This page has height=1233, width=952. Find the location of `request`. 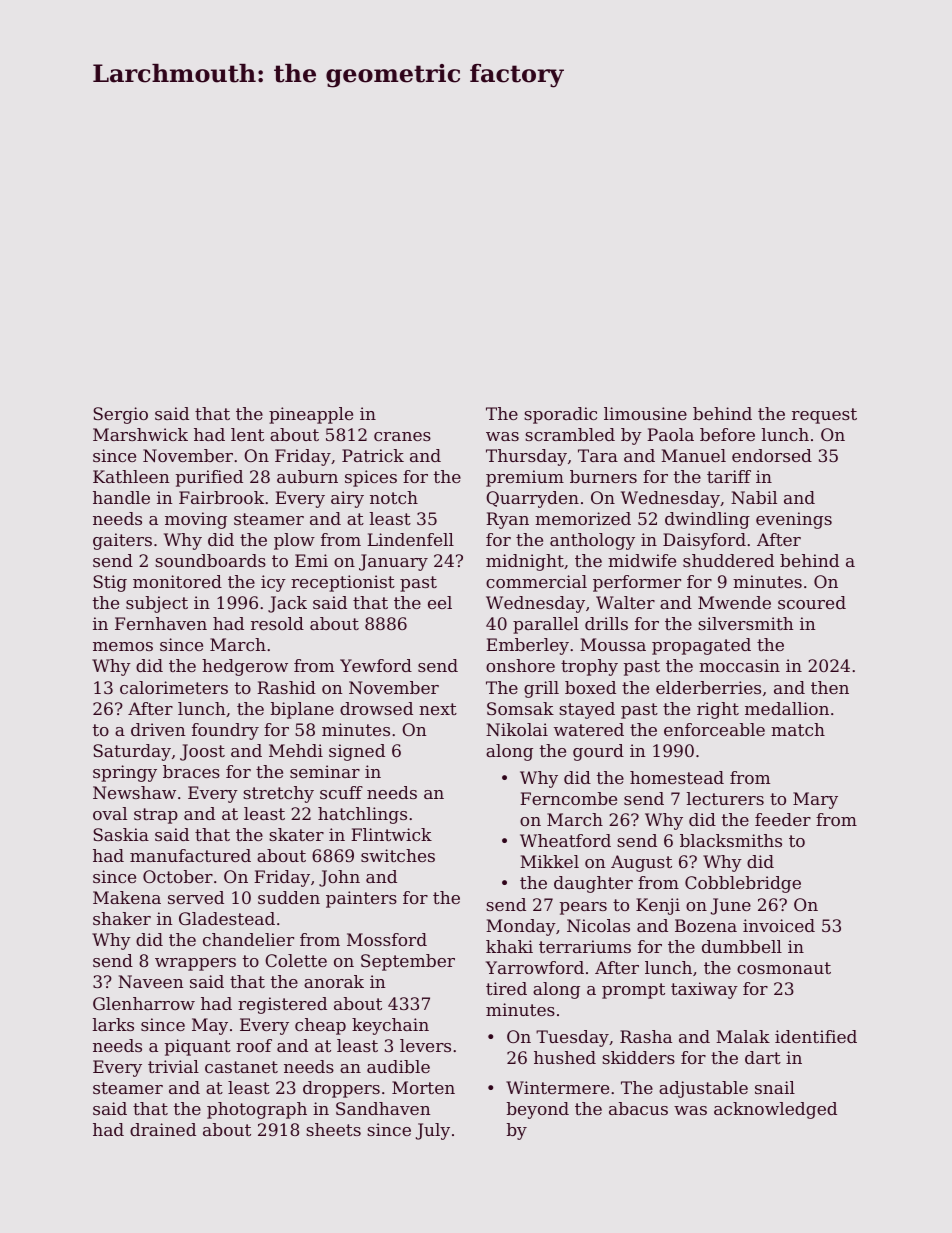

request is located at coordinates (824, 416).
